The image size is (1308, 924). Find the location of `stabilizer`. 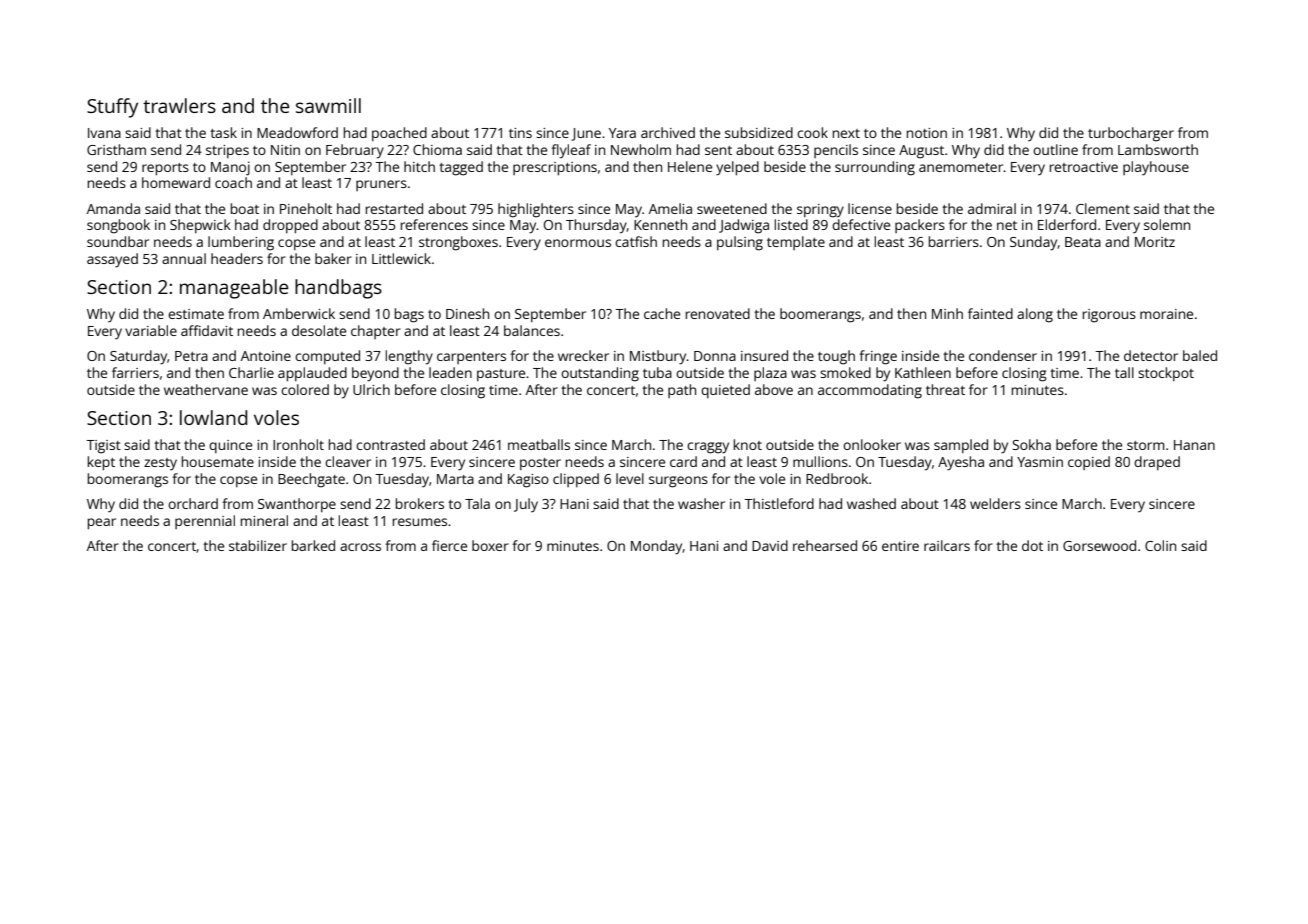

stabilizer is located at coordinates (258, 545).
